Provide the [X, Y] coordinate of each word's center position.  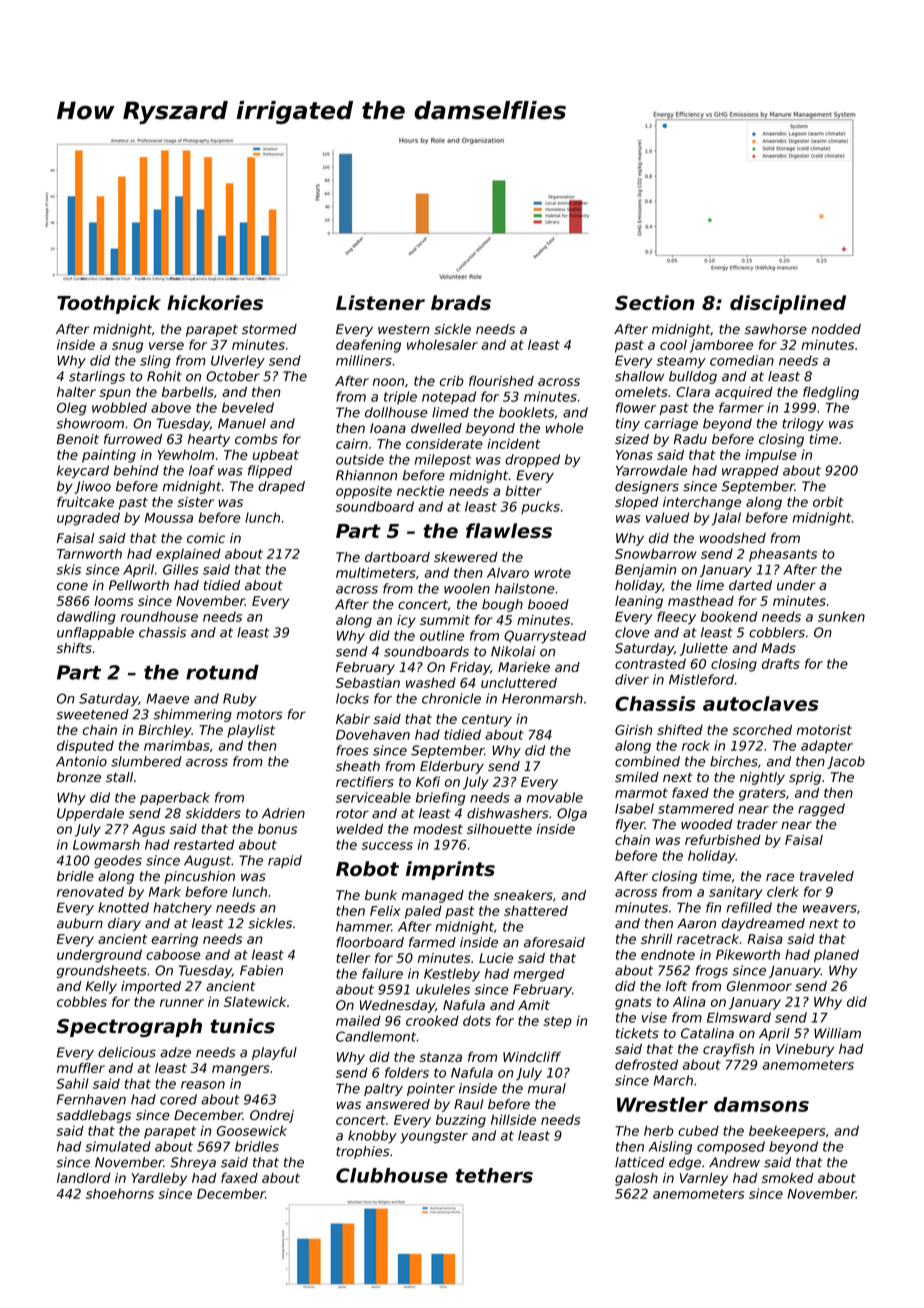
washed [431, 682]
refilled [749, 907]
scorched [762, 730]
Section [655, 302]
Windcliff [532, 1056]
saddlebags [93, 1116]
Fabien [261, 970]
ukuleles [443, 989]
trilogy [803, 424]
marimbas [177, 745]
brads [461, 302]
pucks [540, 507]
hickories [215, 302]
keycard [83, 471]
